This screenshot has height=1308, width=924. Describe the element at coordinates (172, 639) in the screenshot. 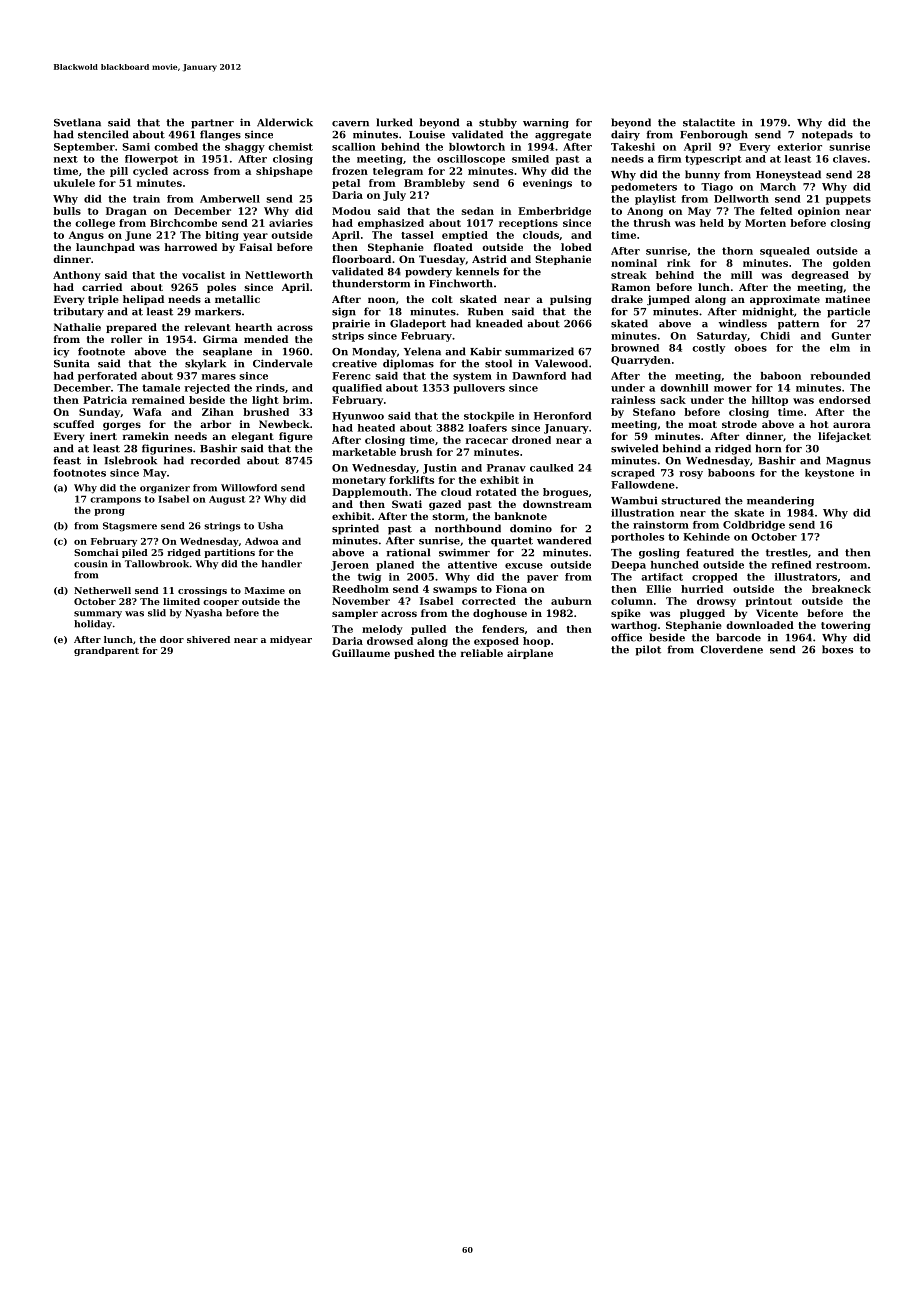

I see `door` at that location.
